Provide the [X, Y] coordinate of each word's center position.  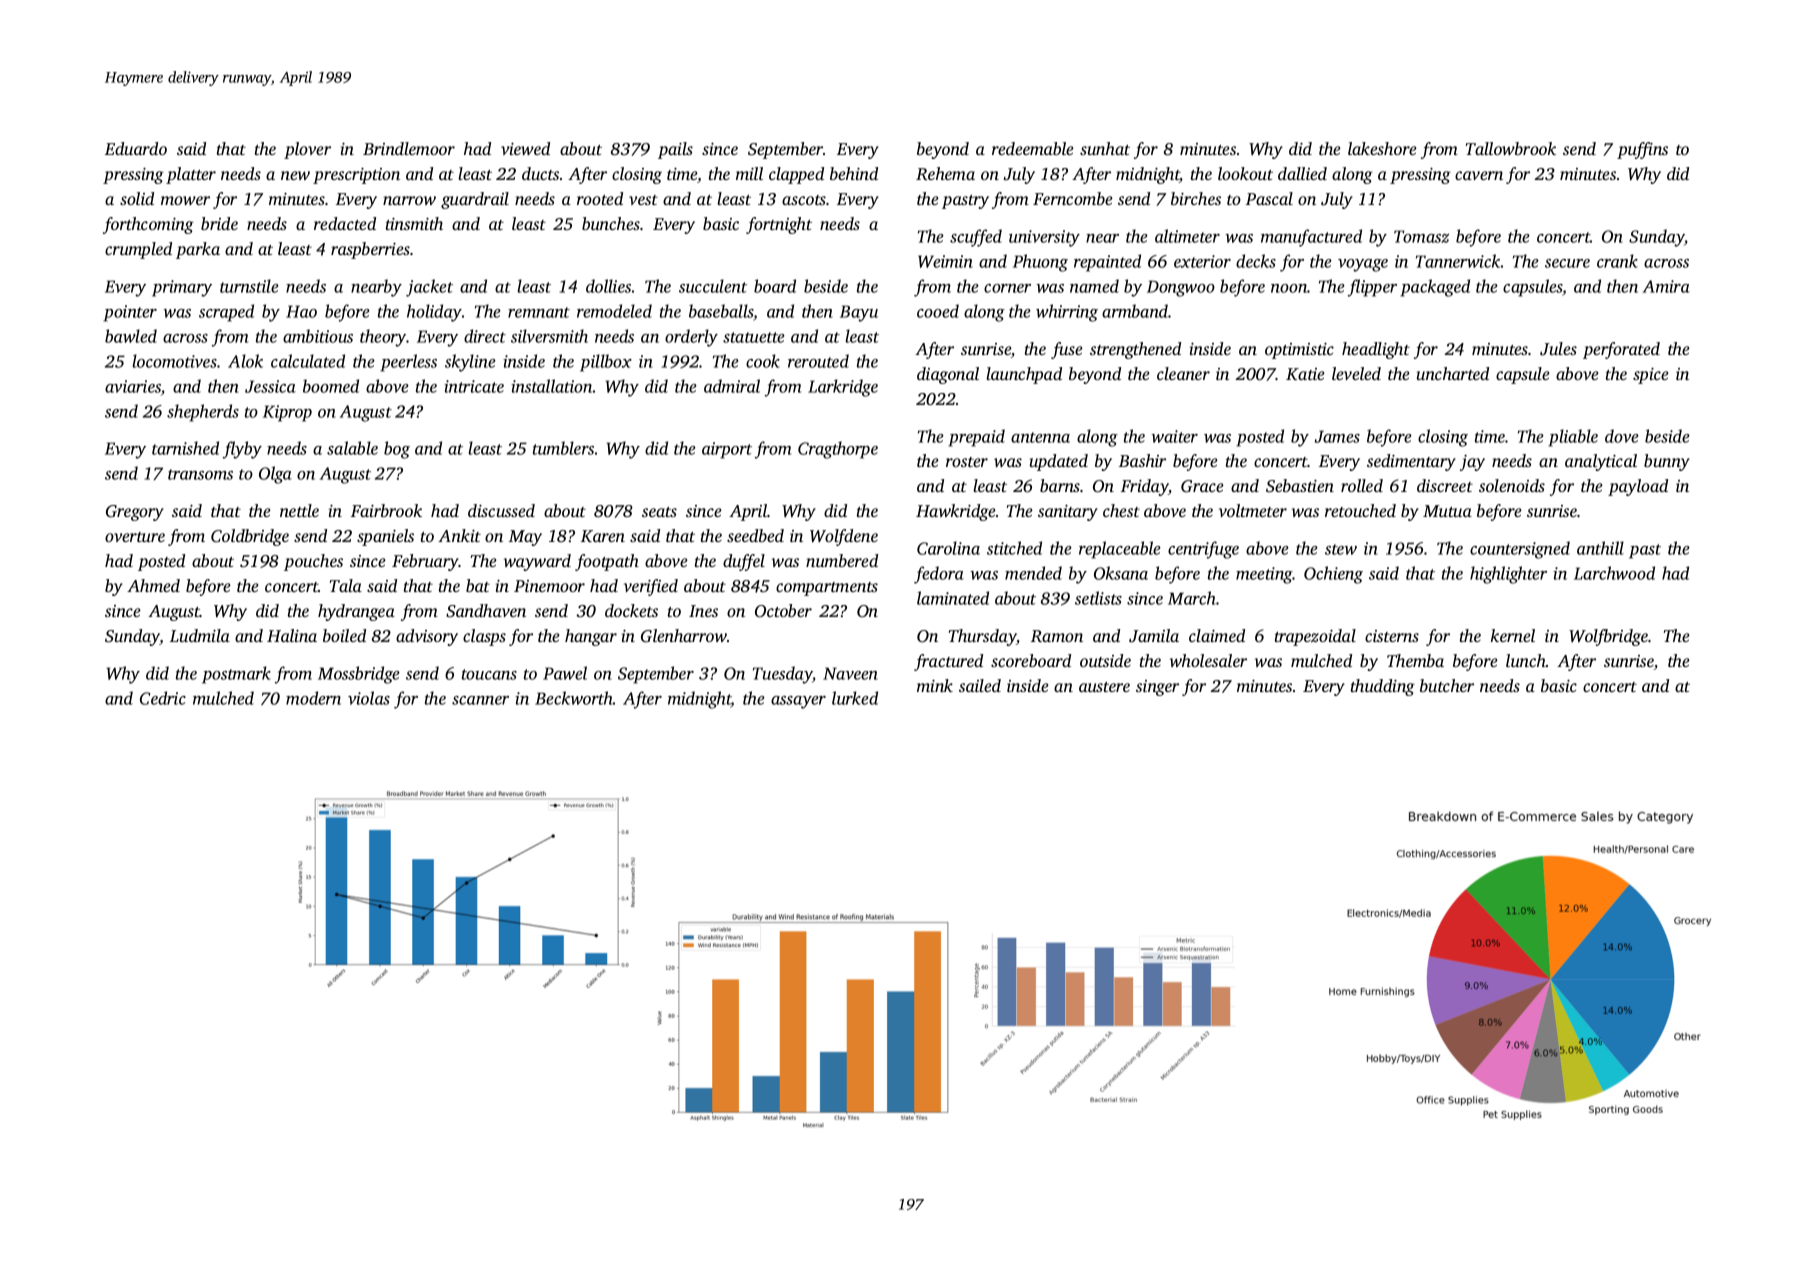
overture [135, 537]
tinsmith [414, 223]
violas [369, 698]
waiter [1174, 436]
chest [1121, 510]
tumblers [563, 448]
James [1337, 436]
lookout [1245, 173]
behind [854, 173]
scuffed [976, 238]
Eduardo [136, 148]
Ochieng [1333, 575]
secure [1567, 263]
